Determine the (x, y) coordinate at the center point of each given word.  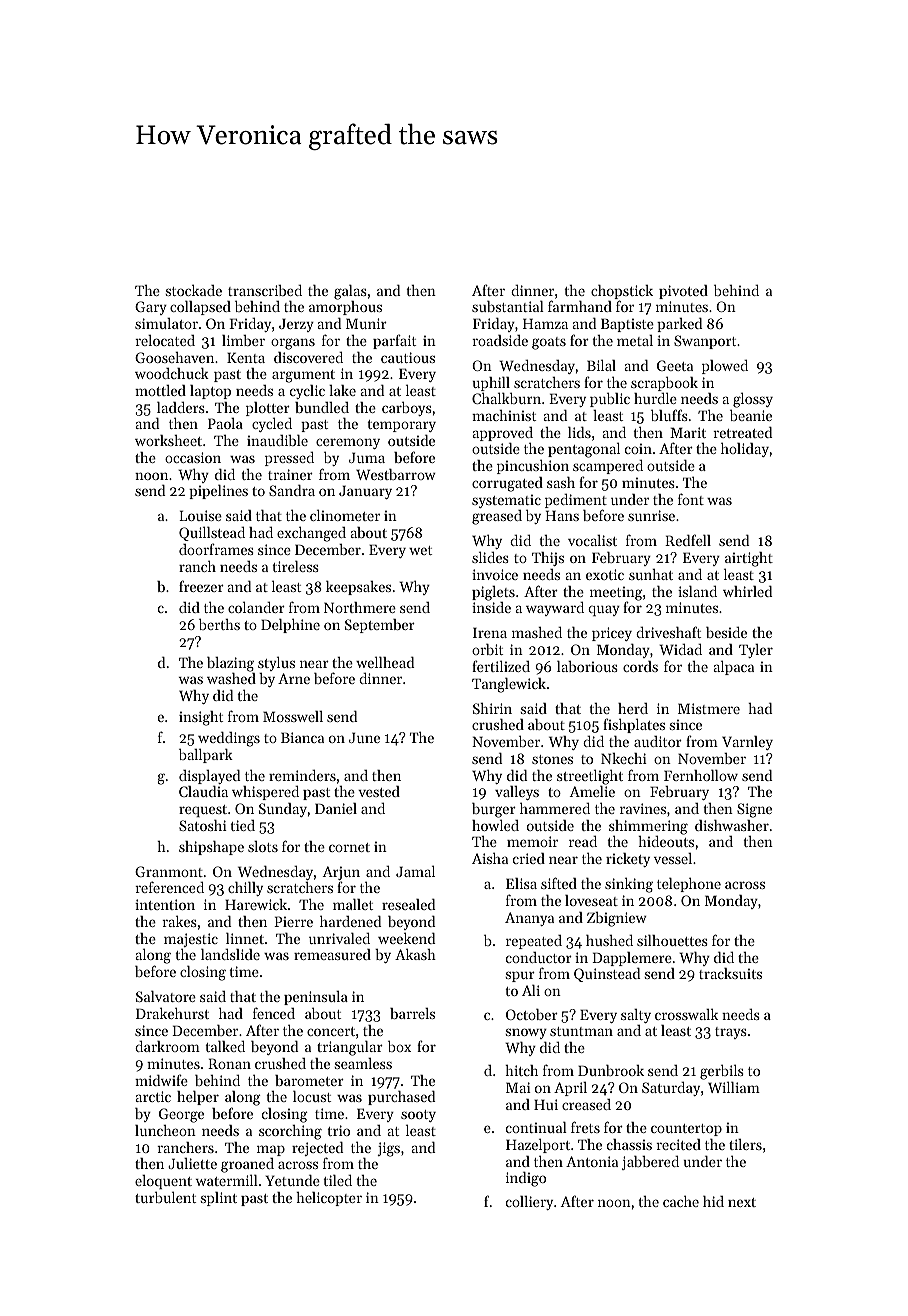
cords (640, 666)
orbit (487, 649)
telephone (689, 885)
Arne (294, 678)
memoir (532, 841)
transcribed (265, 290)
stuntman (581, 1031)
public (610, 400)
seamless (363, 1063)
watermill (227, 1180)
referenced (169, 887)
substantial (508, 306)
